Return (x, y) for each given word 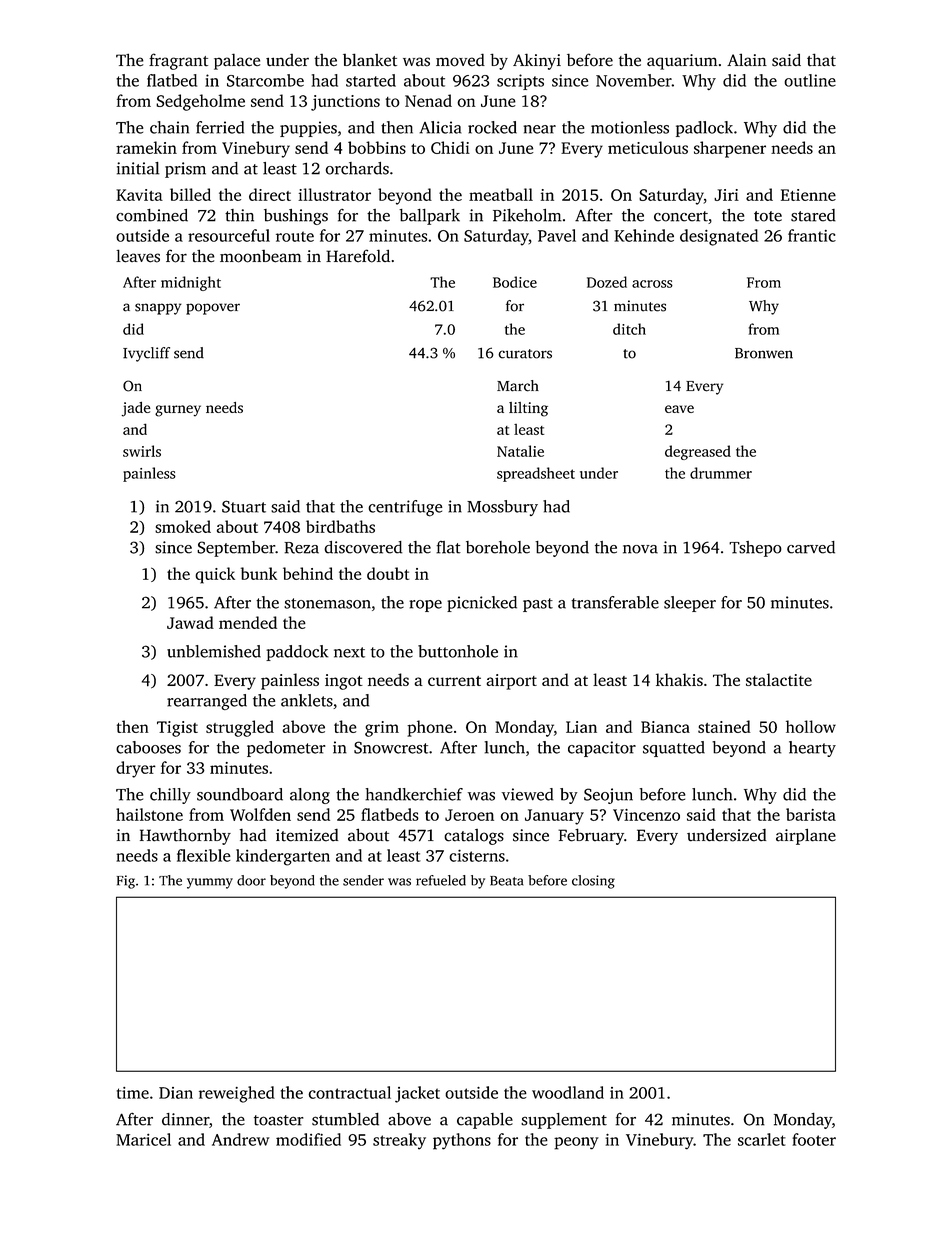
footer (814, 1139)
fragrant (178, 61)
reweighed (237, 1094)
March (518, 386)
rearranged (207, 702)
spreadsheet (536, 474)
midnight (191, 283)
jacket (417, 1094)
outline (810, 80)
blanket (370, 60)
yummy (210, 883)
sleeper (690, 604)
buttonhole (458, 651)
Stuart (244, 506)
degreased (698, 452)
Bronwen (764, 353)
